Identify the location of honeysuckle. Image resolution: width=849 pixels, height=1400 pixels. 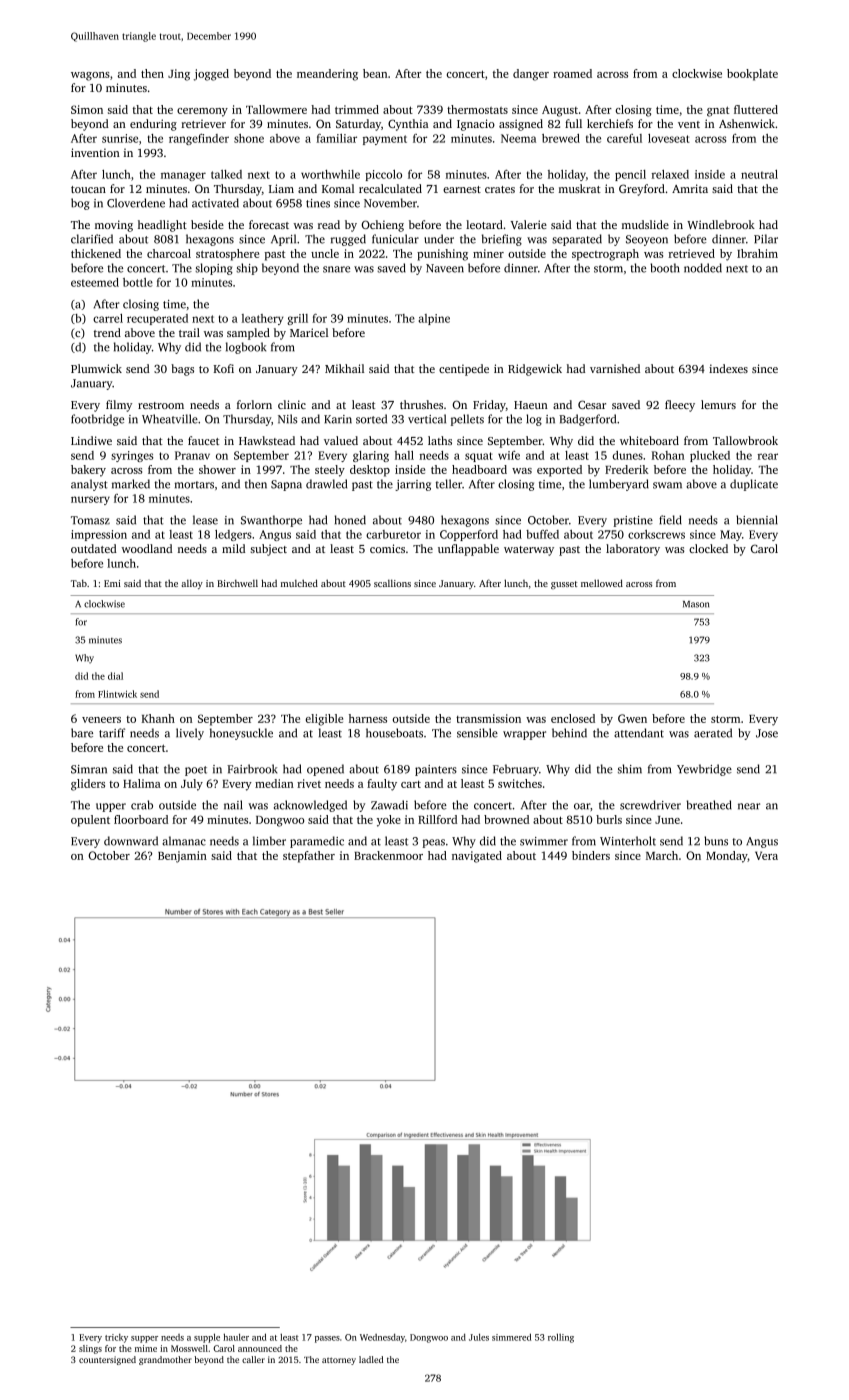
(241, 734).
